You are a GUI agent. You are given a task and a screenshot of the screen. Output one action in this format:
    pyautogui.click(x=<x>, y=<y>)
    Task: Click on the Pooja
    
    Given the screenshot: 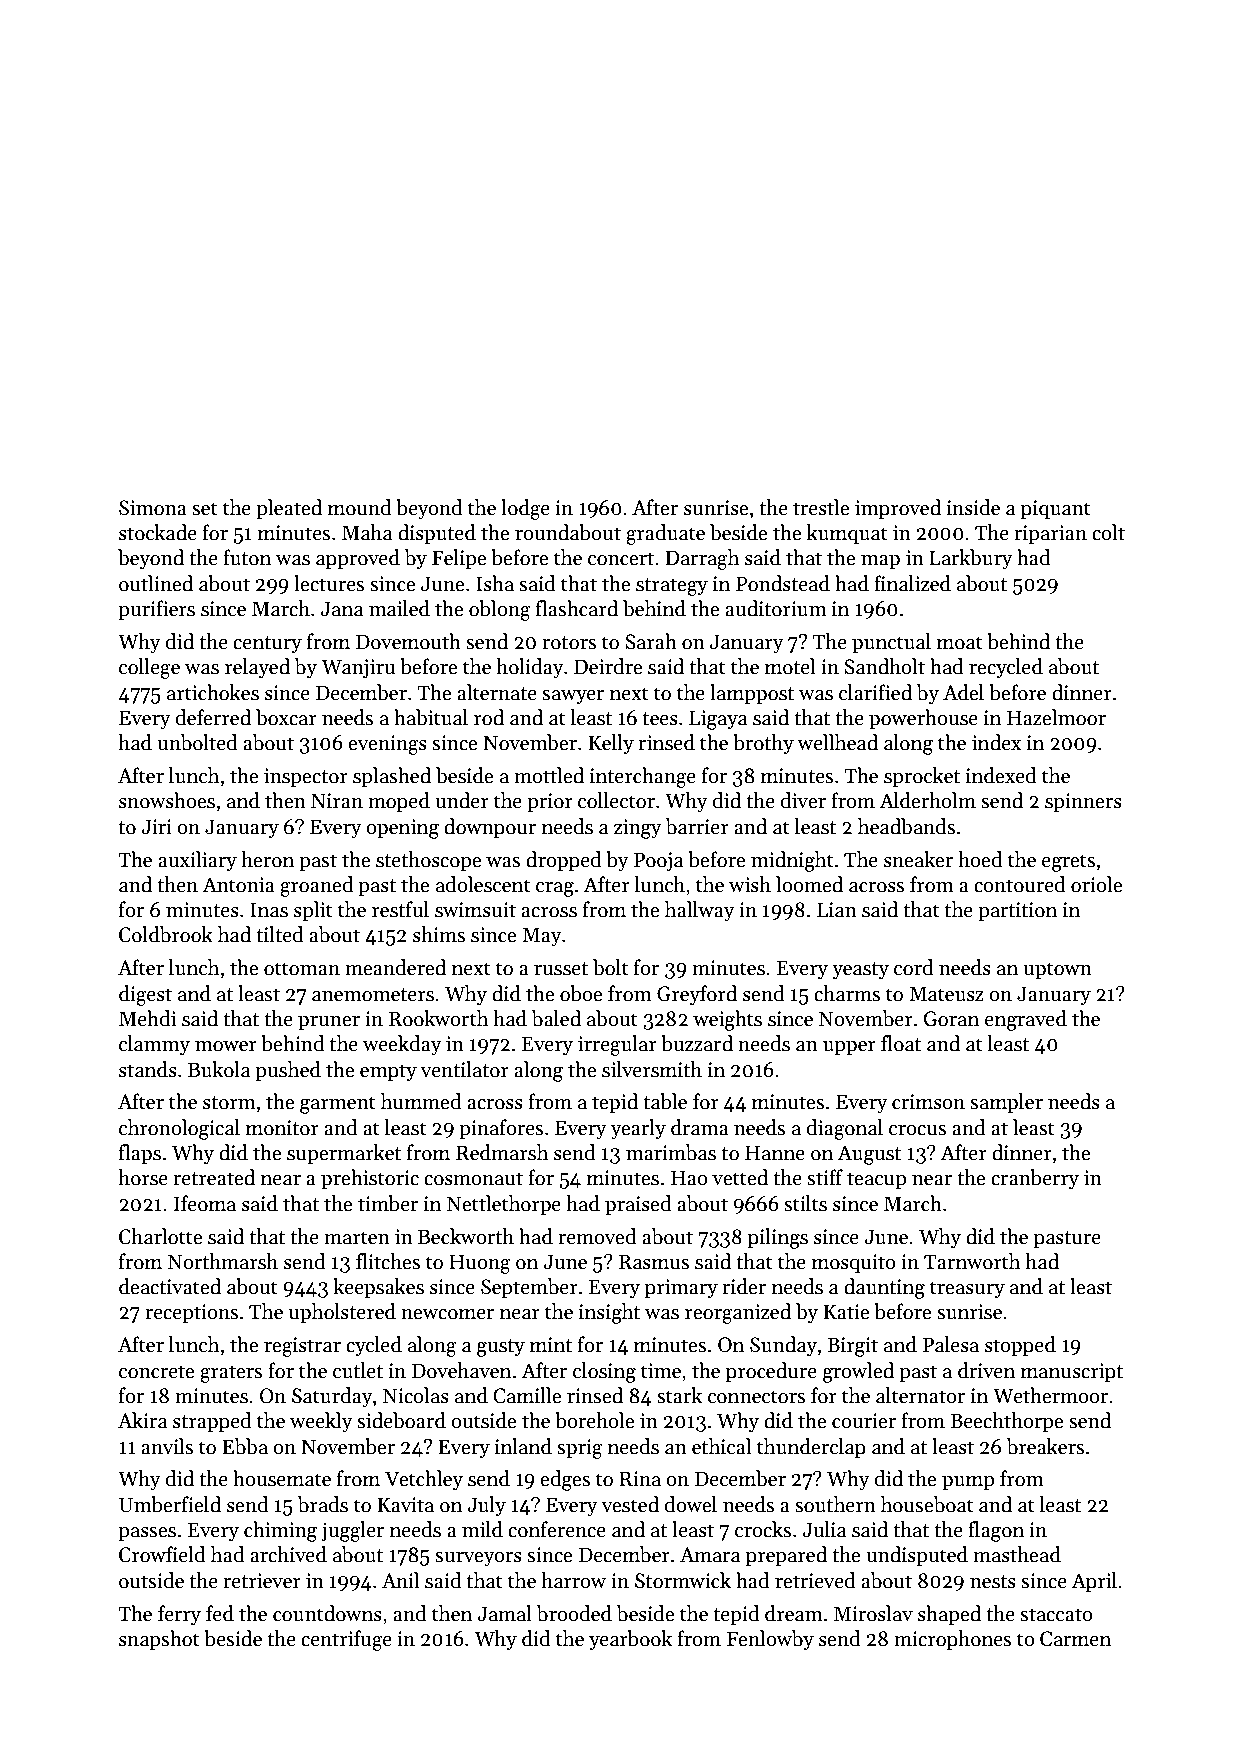 What is the action you would take?
    pyautogui.click(x=658, y=862)
